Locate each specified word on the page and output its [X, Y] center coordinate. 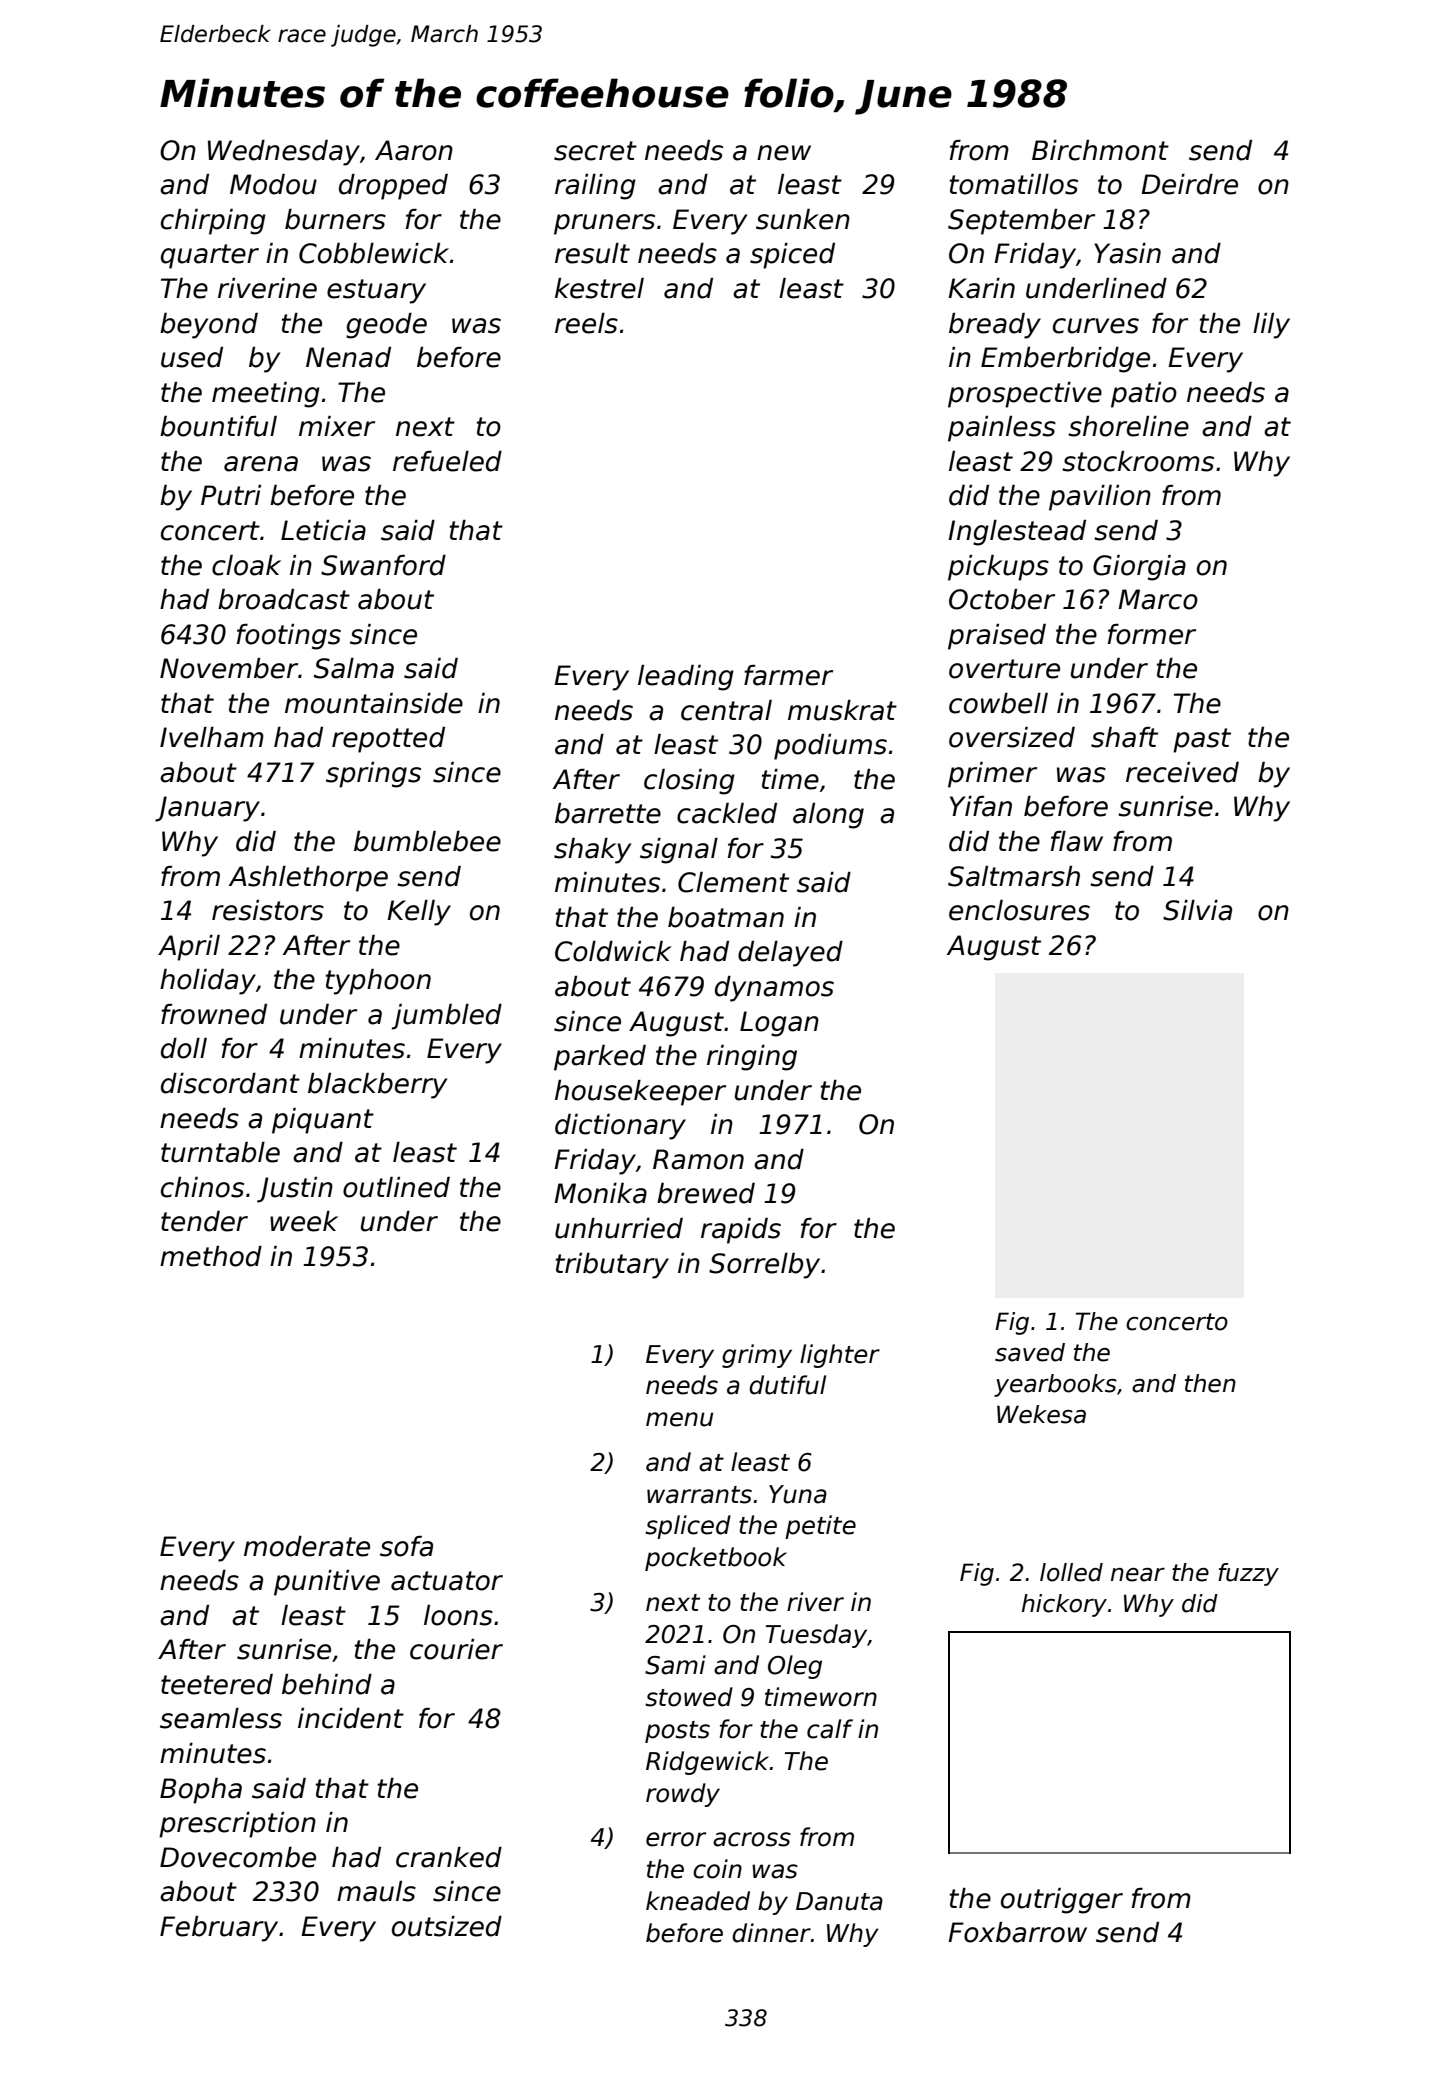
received [1182, 772]
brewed [706, 1193]
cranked [449, 1857]
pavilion [1100, 498]
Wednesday [284, 153]
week [304, 1221]
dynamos [774, 989]
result [592, 253]
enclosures [1019, 910]
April [189, 948]
